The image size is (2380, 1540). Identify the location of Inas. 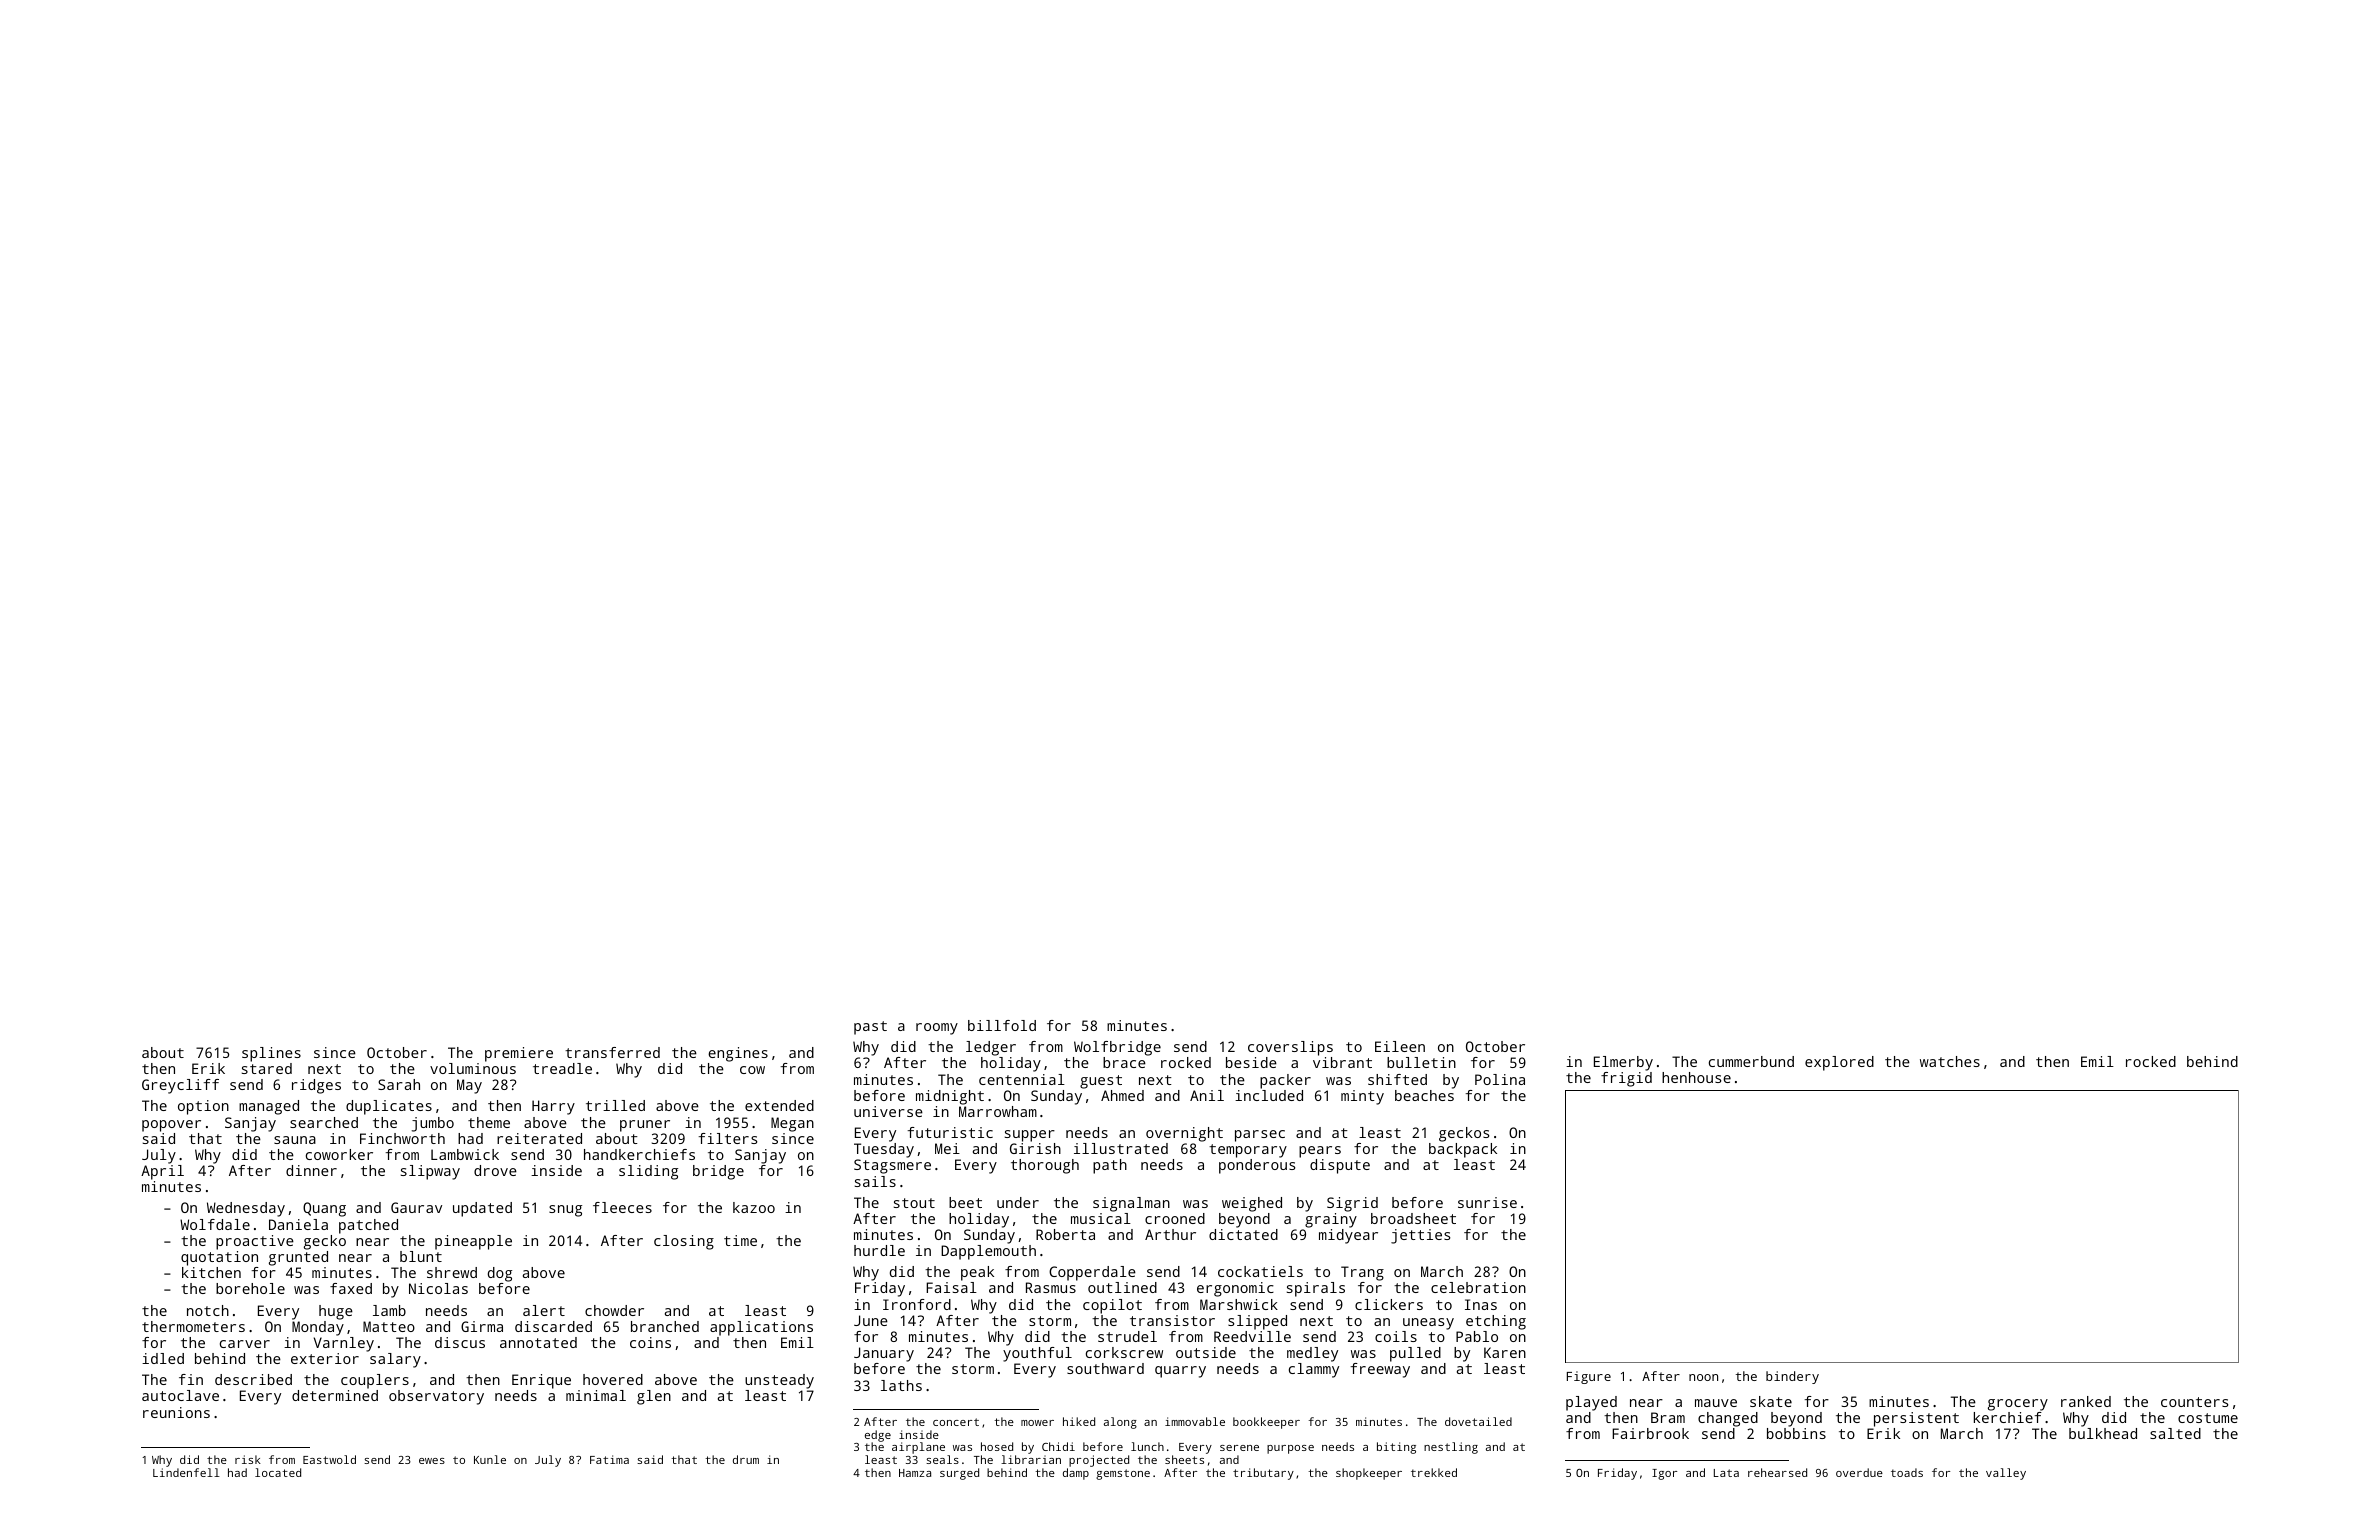
(1481, 1304).
